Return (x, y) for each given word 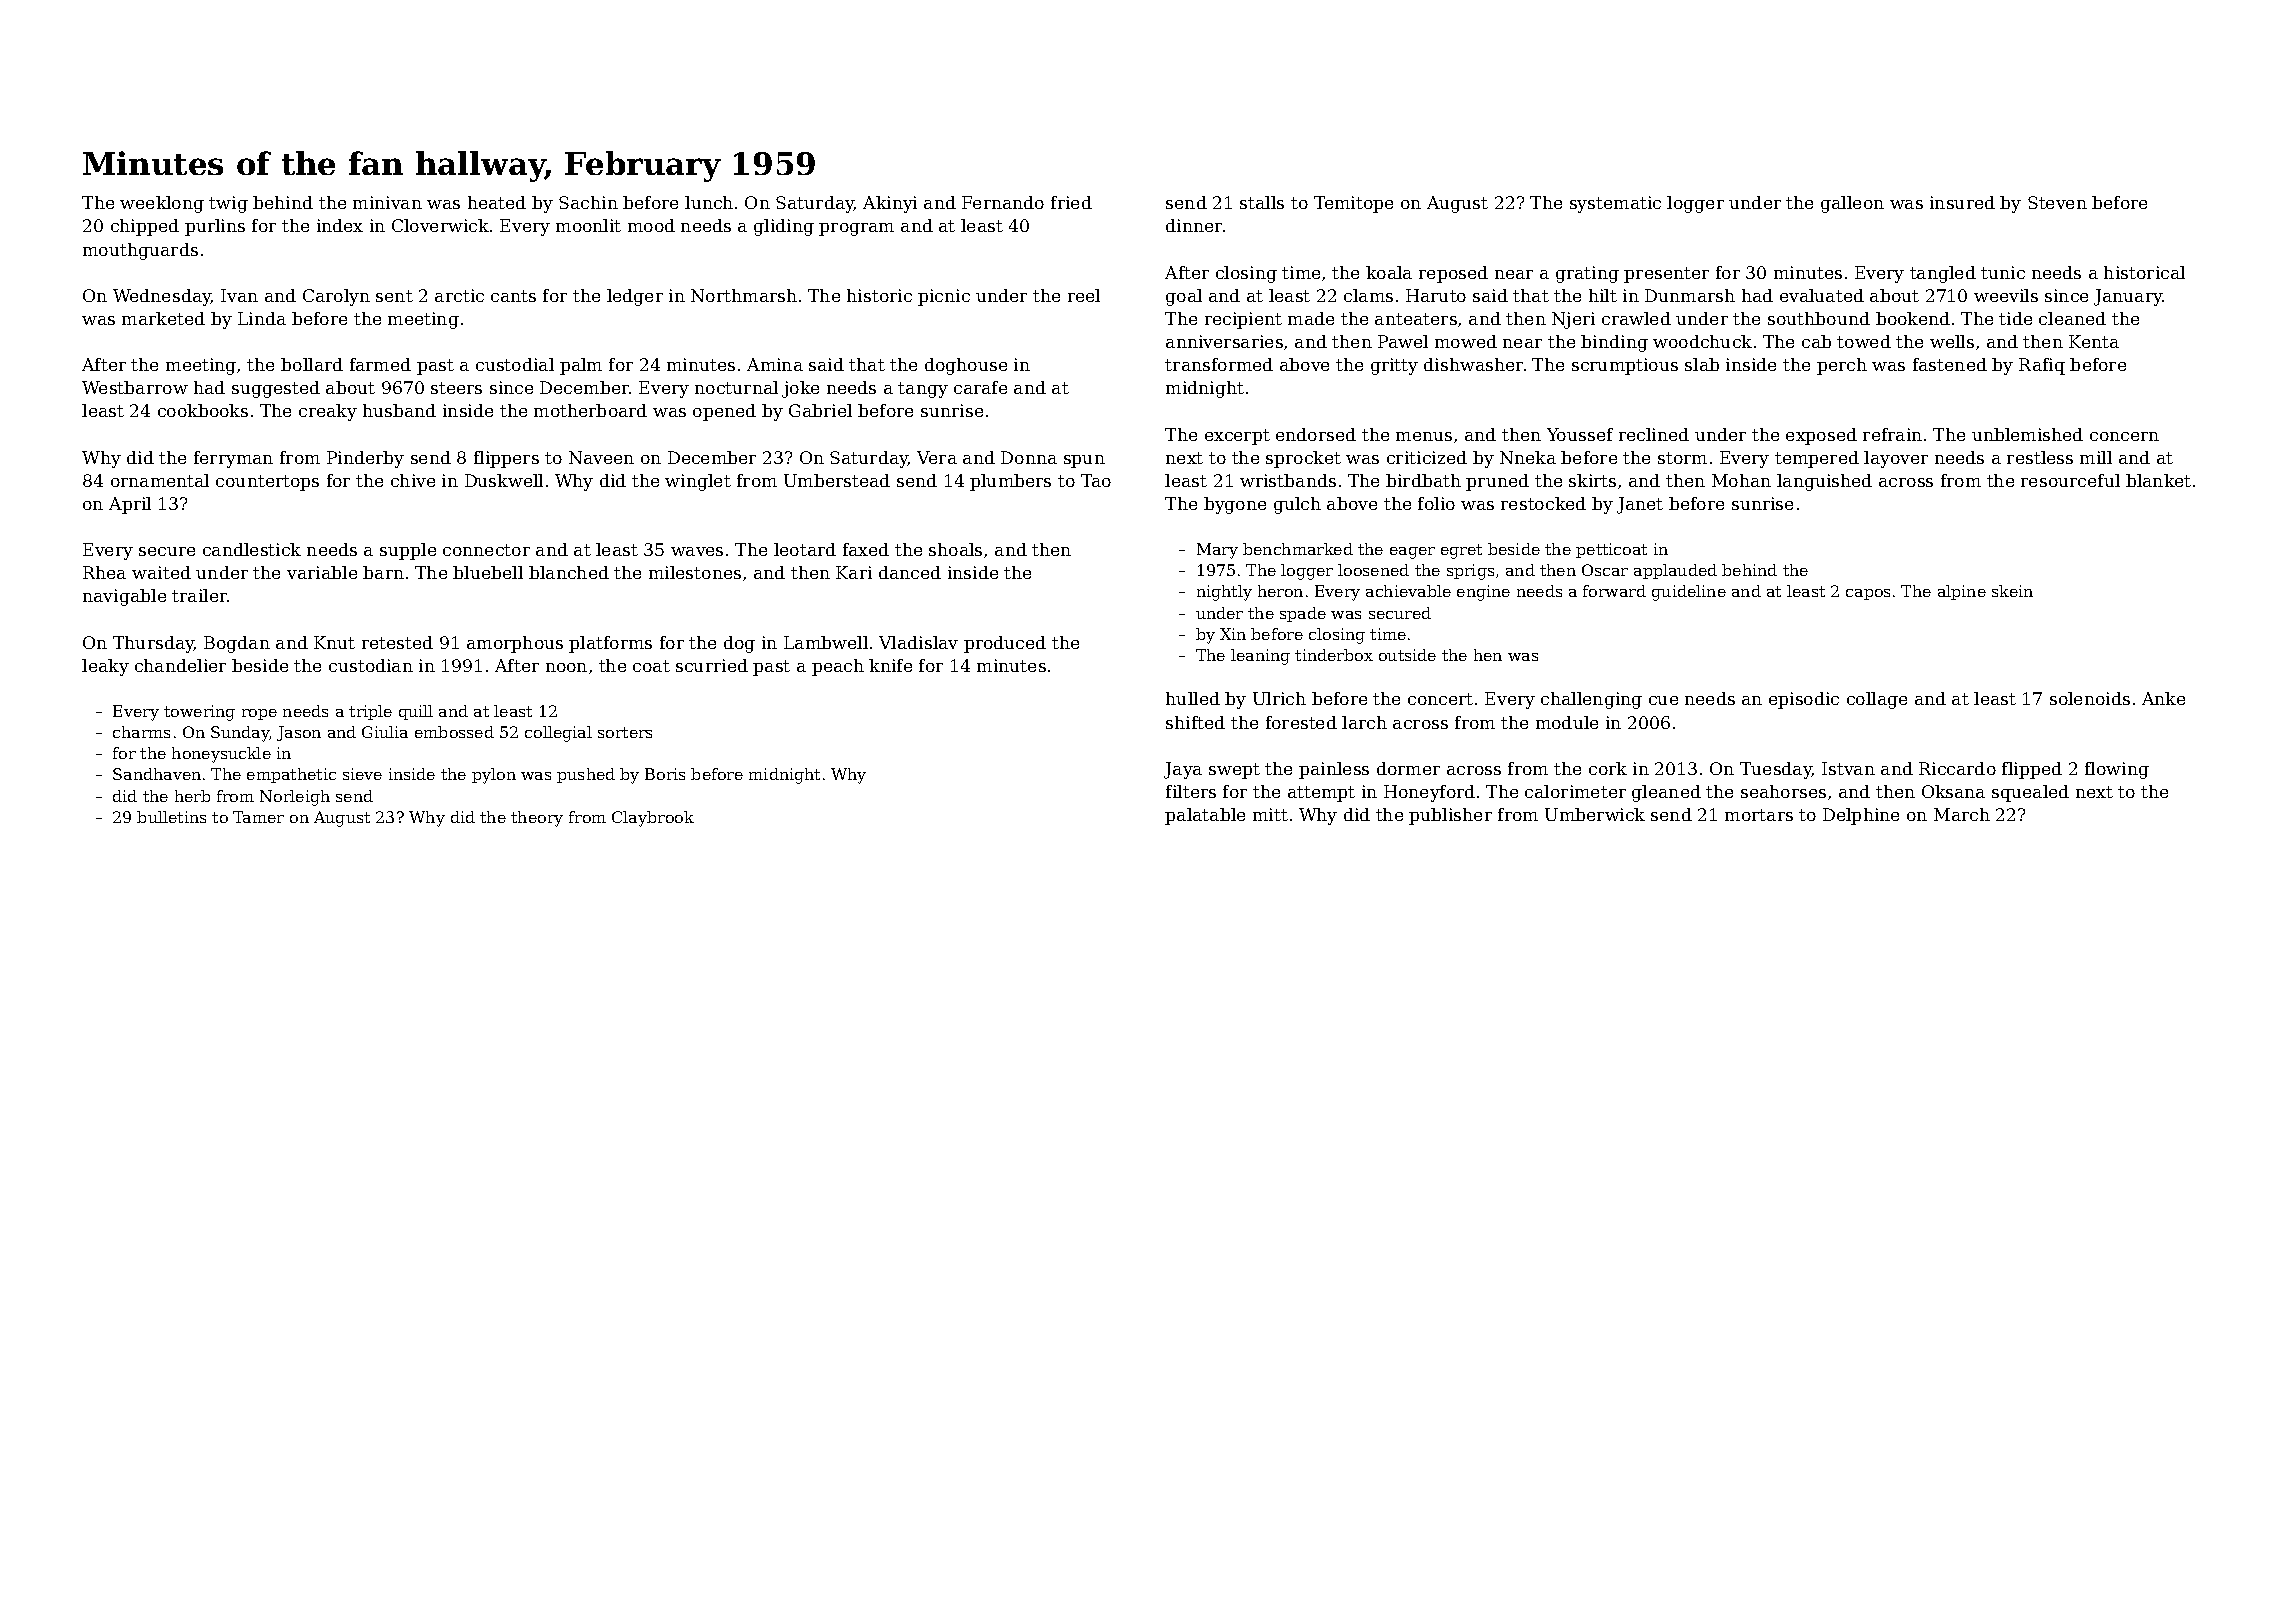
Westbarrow (135, 387)
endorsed (1316, 434)
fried (1071, 202)
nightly (1224, 593)
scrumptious (1625, 366)
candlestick (252, 549)
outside (1407, 655)
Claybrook (653, 819)
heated (497, 202)
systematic (1615, 204)
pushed (586, 775)
